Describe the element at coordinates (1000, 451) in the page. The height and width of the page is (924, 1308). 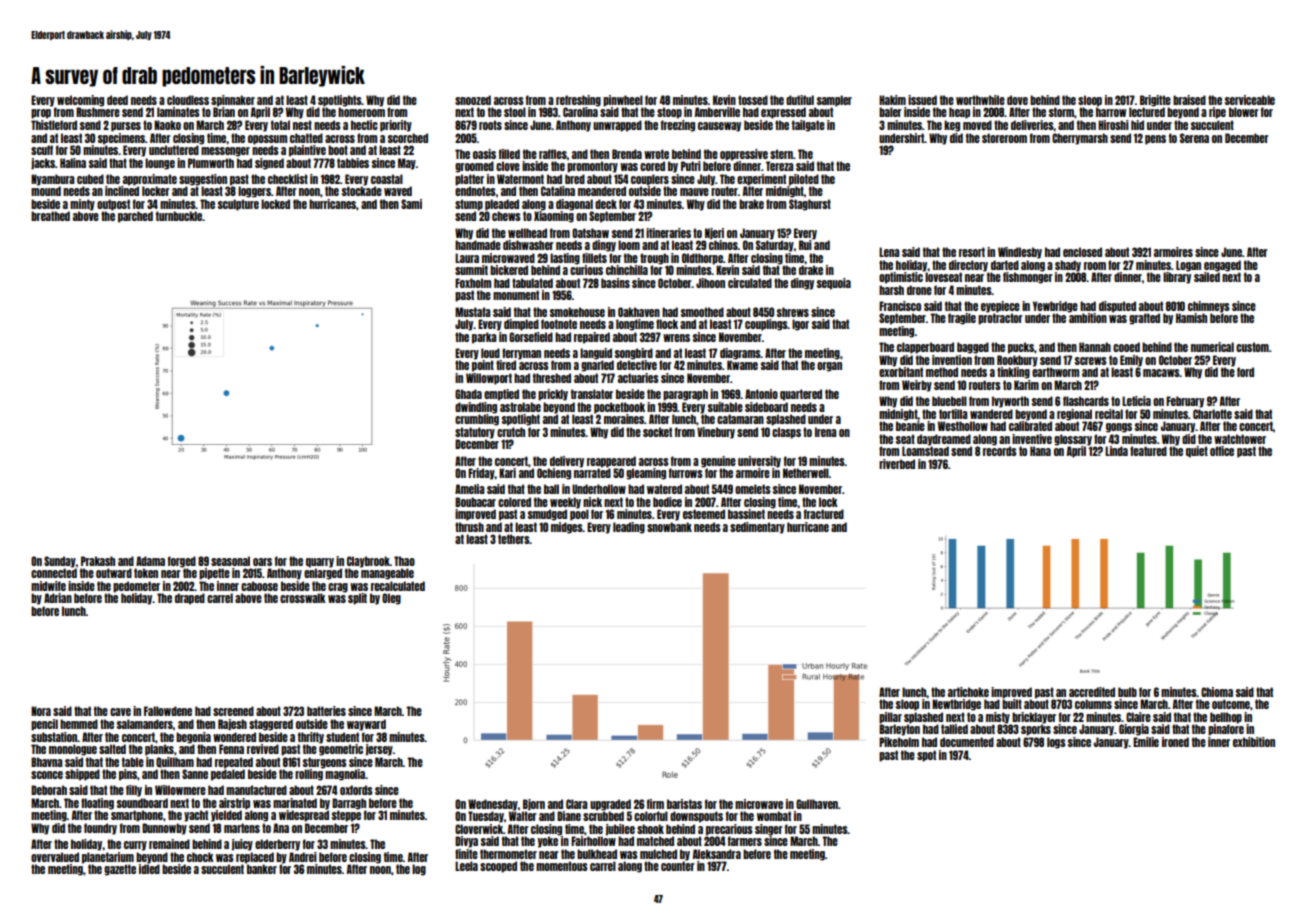
I see `records` at that location.
